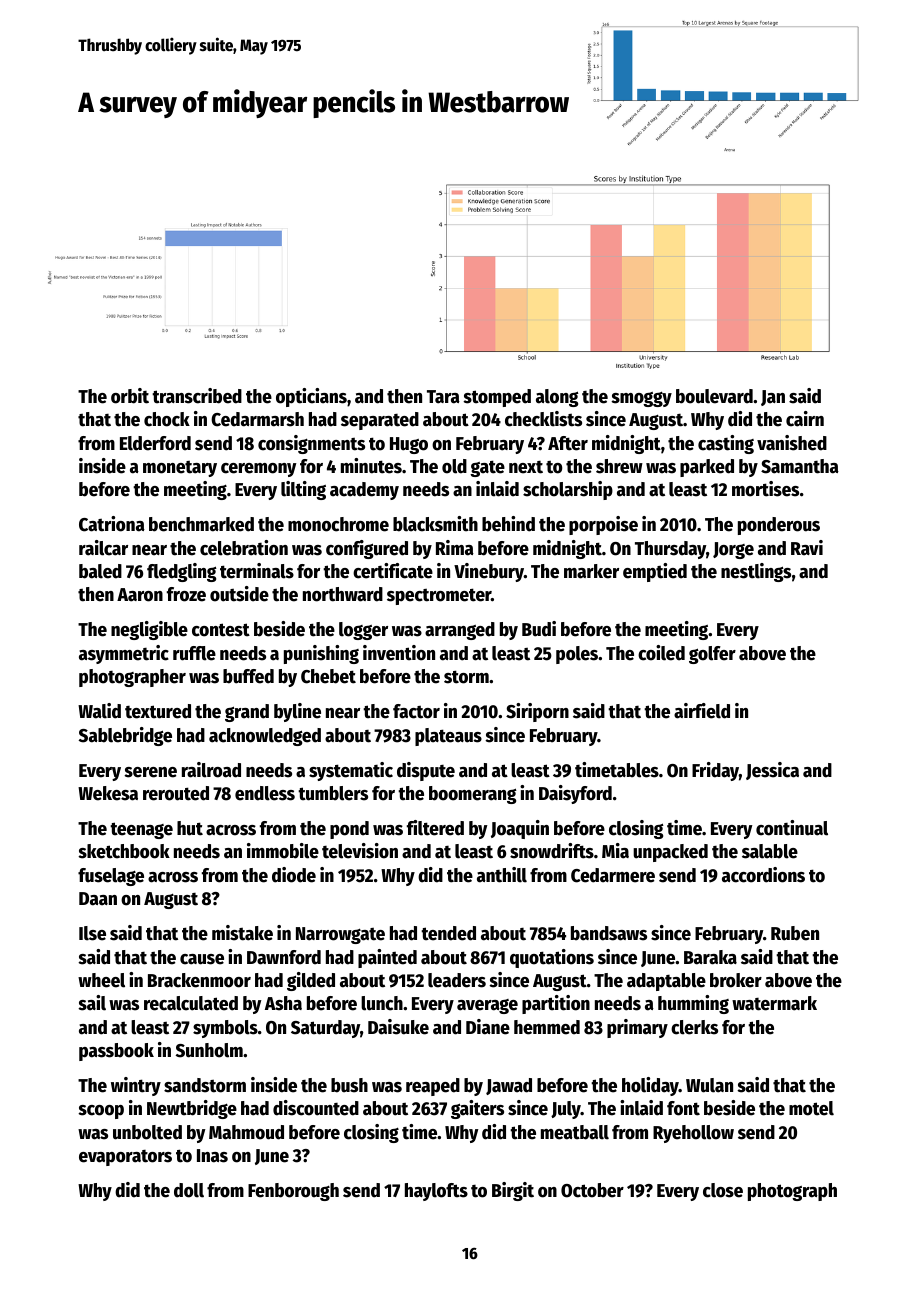  Describe the element at coordinates (712, 655) in the page. I see `golfer` at that location.
